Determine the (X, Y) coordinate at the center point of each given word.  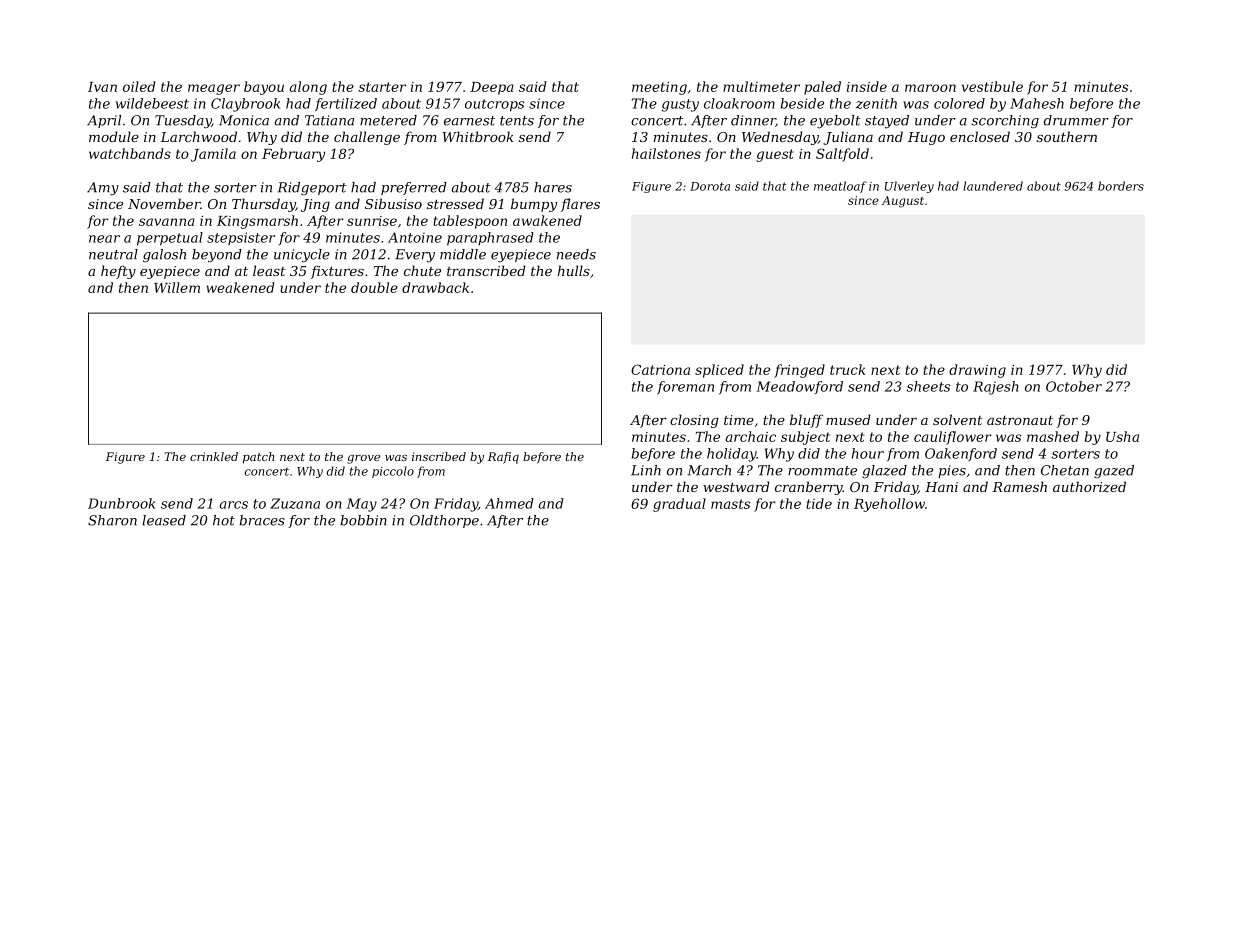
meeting (659, 88)
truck (848, 369)
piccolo (393, 472)
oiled (139, 86)
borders (1121, 186)
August (903, 202)
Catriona (660, 369)
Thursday (264, 205)
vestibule (992, 86)
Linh (646, 470)
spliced (719, 371)
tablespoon (470, 222)
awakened (547, 220)
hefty (118, 272)
